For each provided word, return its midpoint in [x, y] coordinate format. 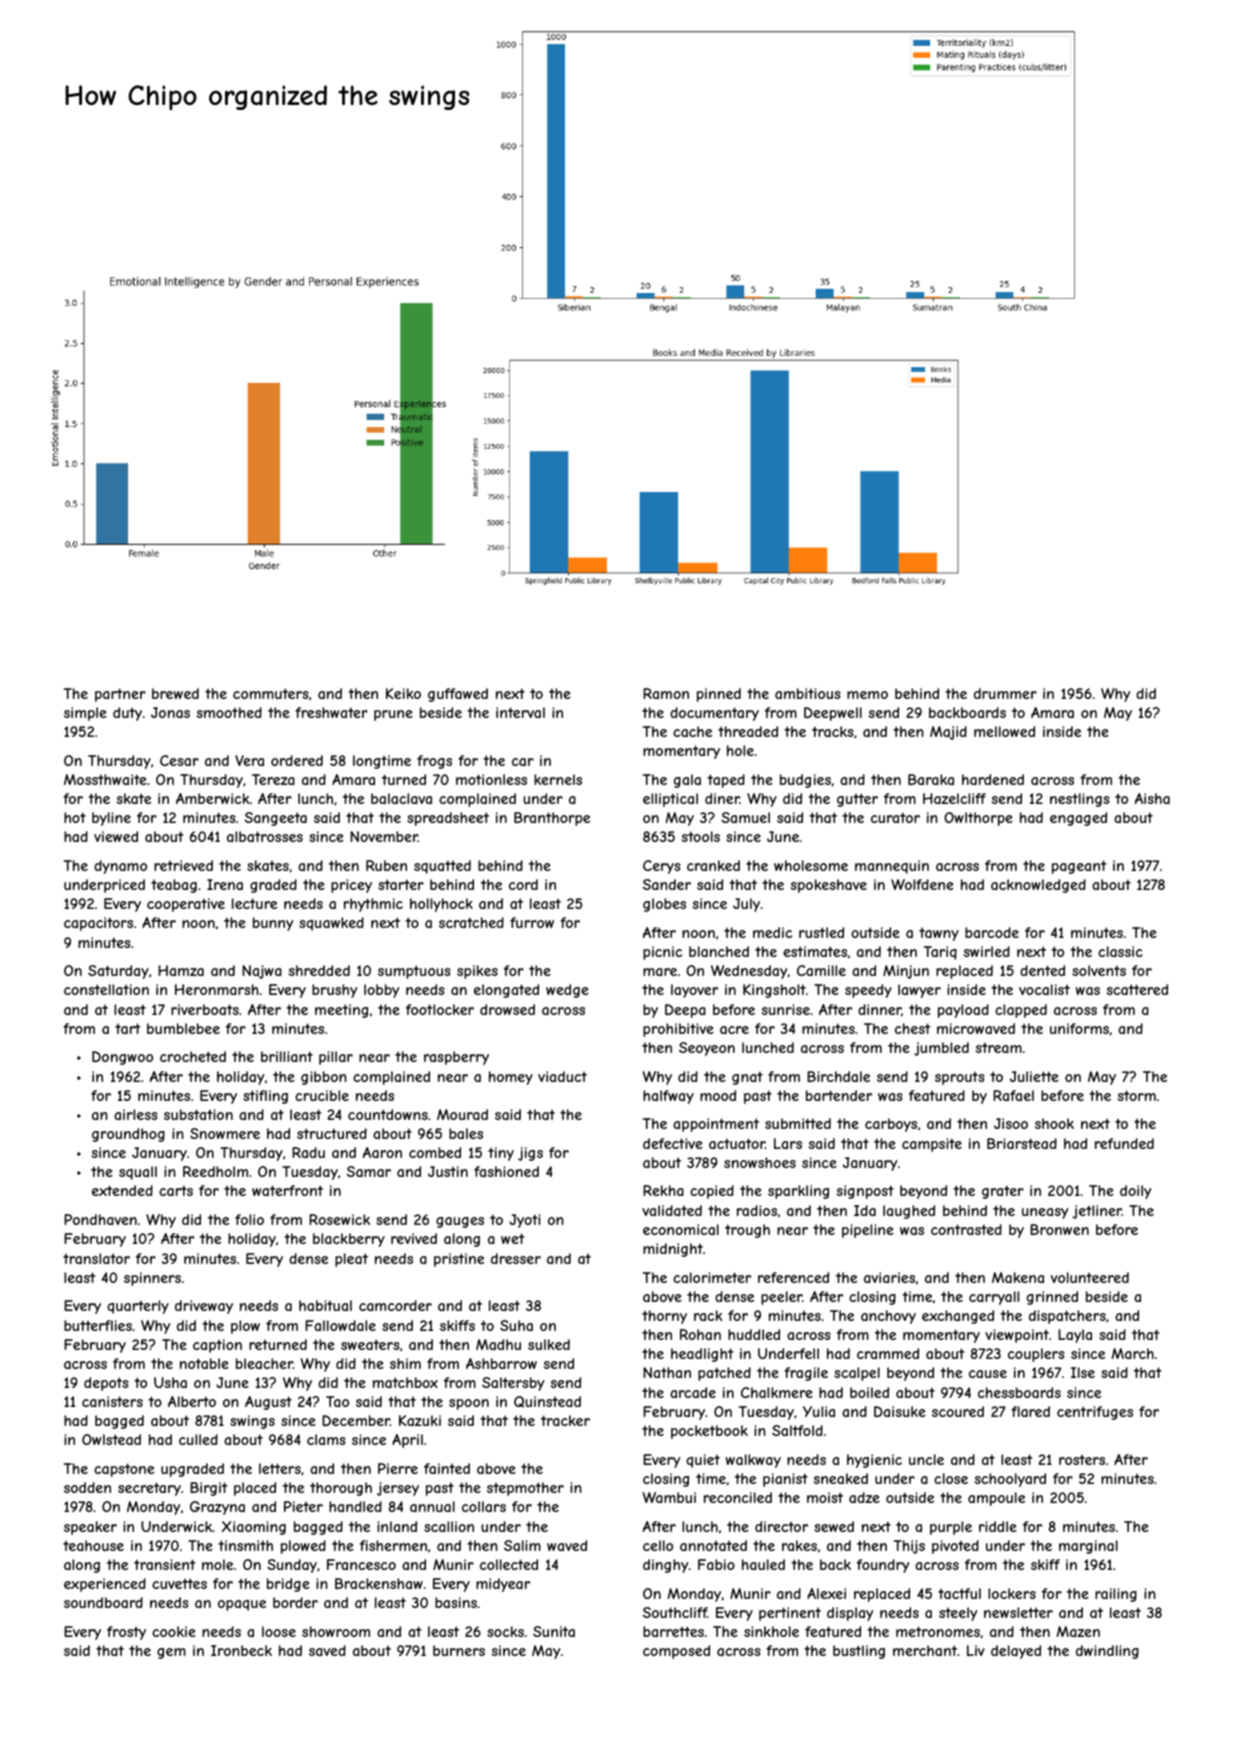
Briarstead [1022, 1143]
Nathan [667, 1372]
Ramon [666, 693]
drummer [1005, 693]
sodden [87, 1487]
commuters [271, 693]
